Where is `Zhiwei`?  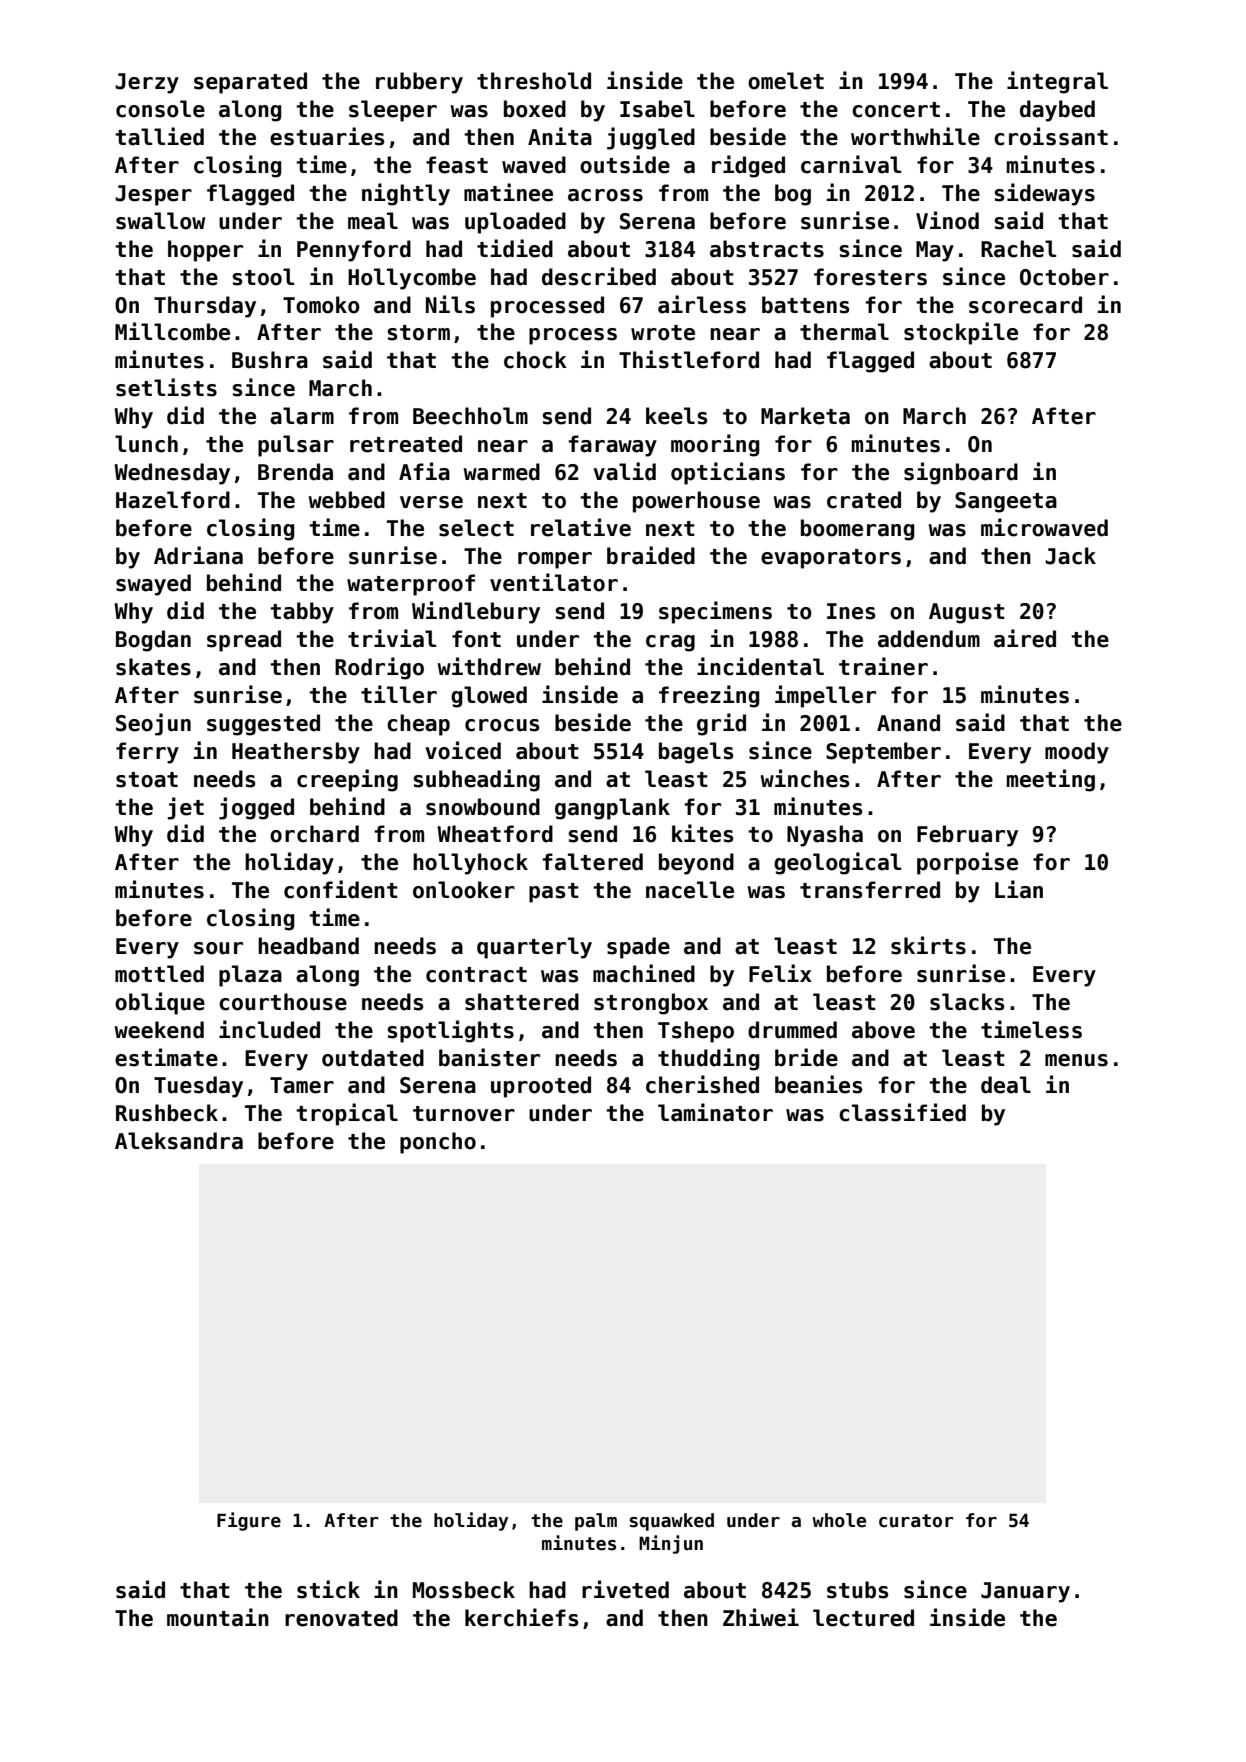
Zhiwei is located at coordinates (761, 1617).
